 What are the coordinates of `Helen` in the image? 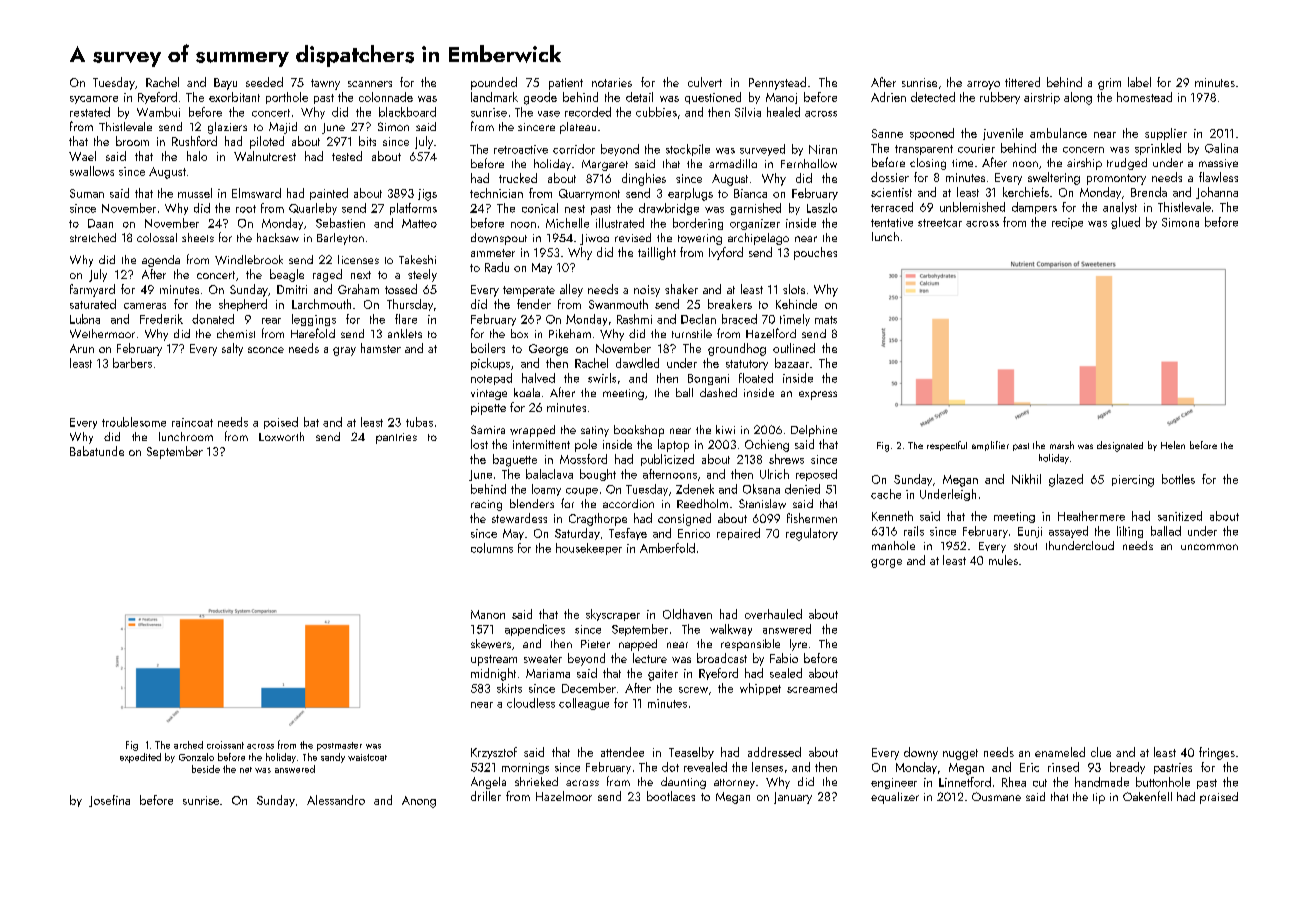 It's located at (1173, 445).
